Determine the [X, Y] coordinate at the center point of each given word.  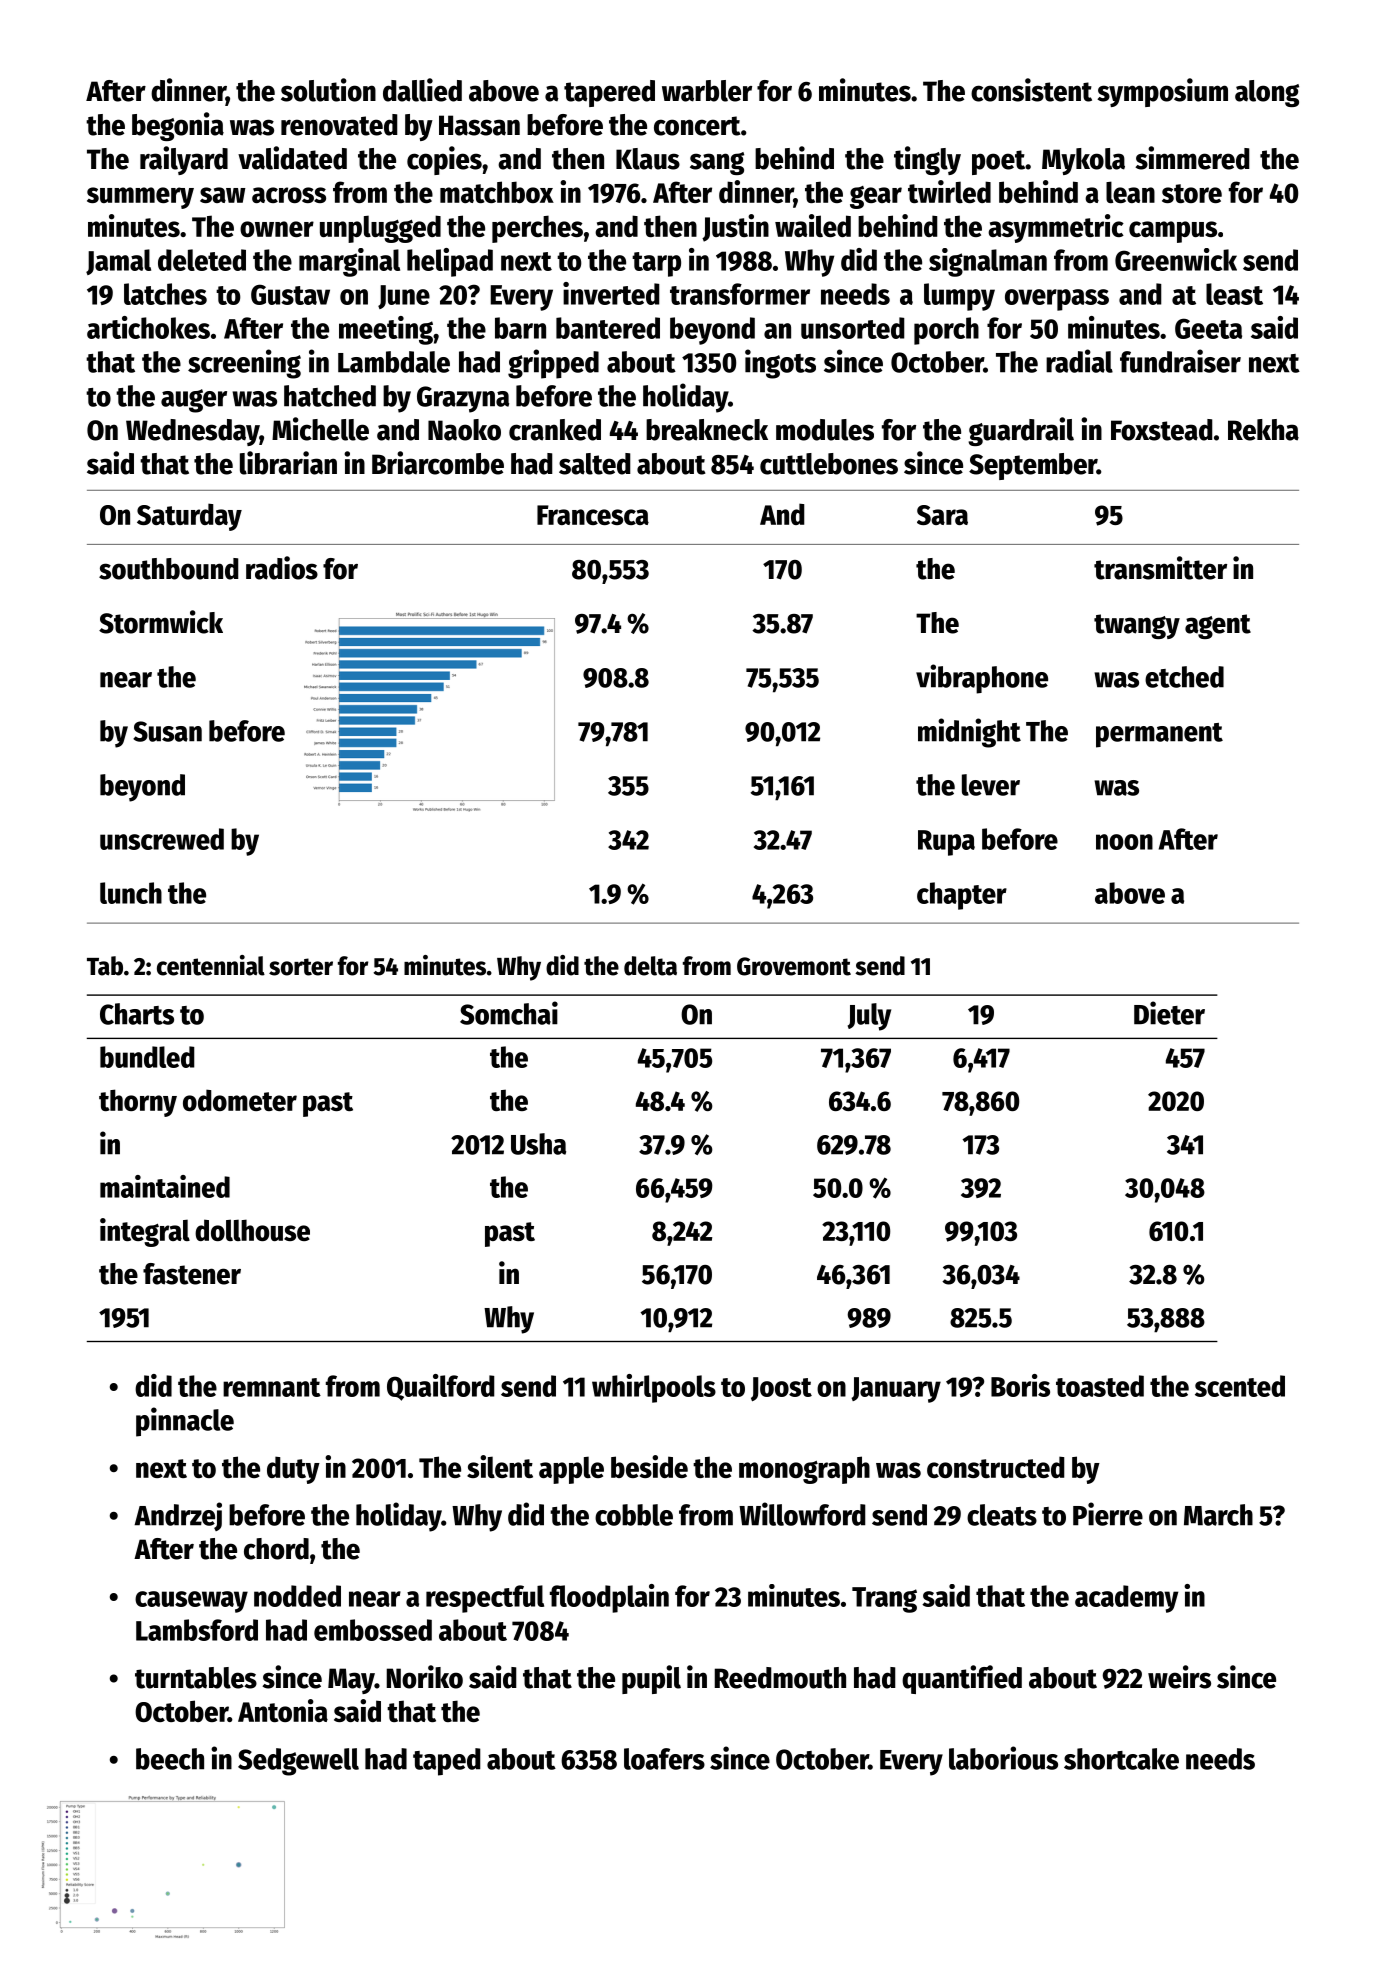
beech [170, 1759]
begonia [178, 126]
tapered [609, 93]
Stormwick [161, 622]
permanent [1159, 735]
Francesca [593, 515]
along [1267, 93]
